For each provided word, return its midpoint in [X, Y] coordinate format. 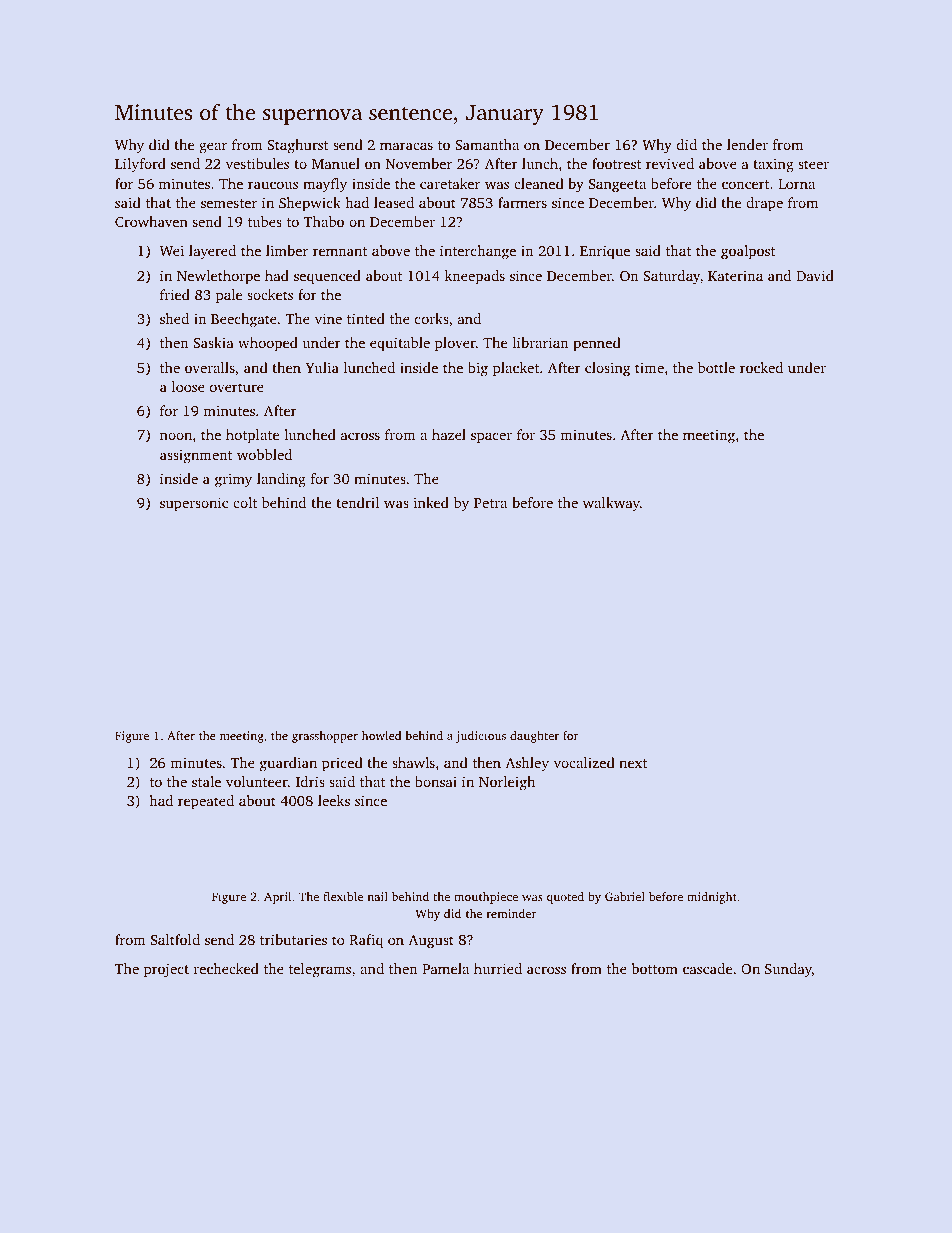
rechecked [226, 968]
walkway [611, 504]
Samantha [487, 144]
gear [213, 148]
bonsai [436, 781]
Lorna [796, 184]
